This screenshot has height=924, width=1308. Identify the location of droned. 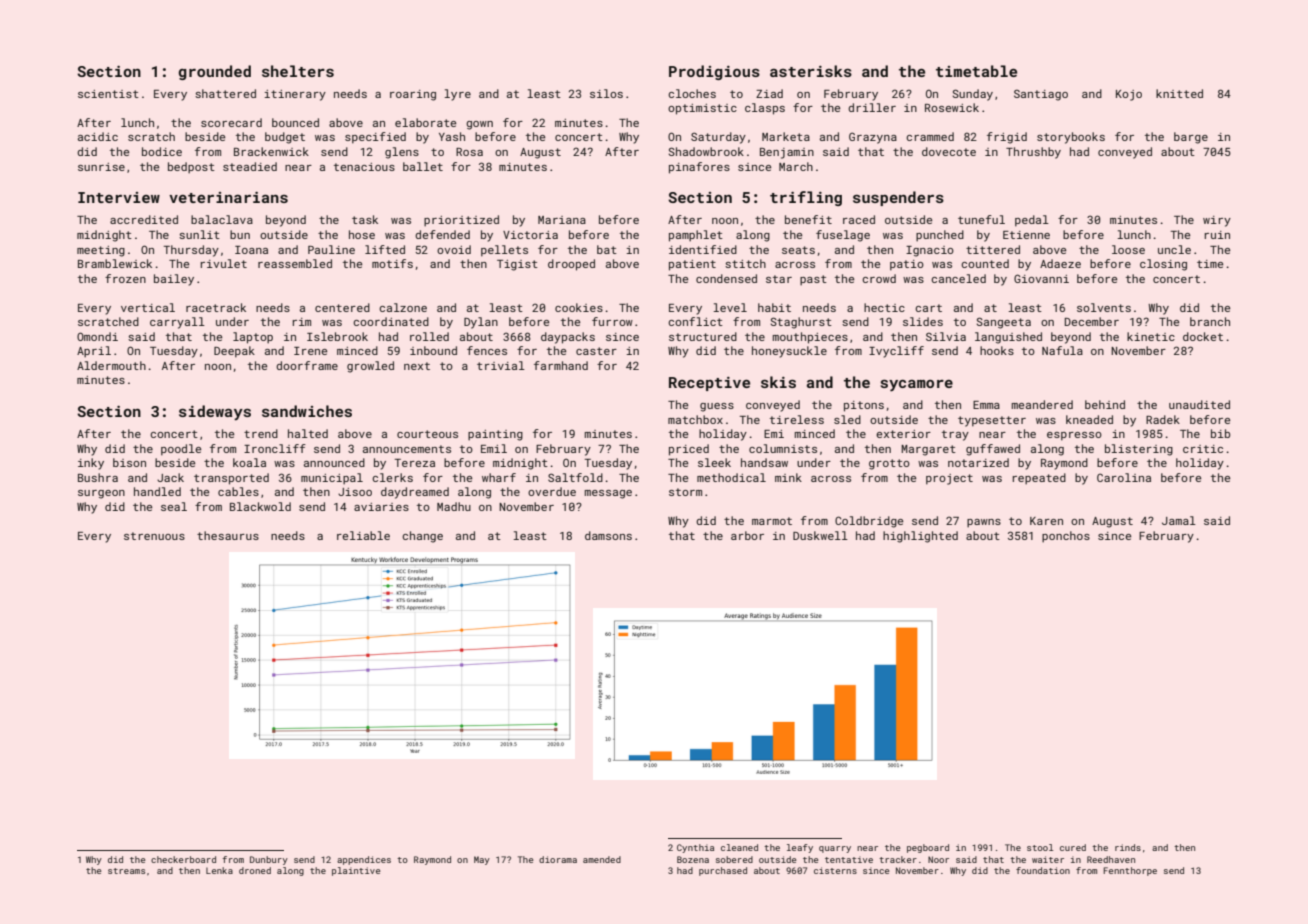
(255, 870).
